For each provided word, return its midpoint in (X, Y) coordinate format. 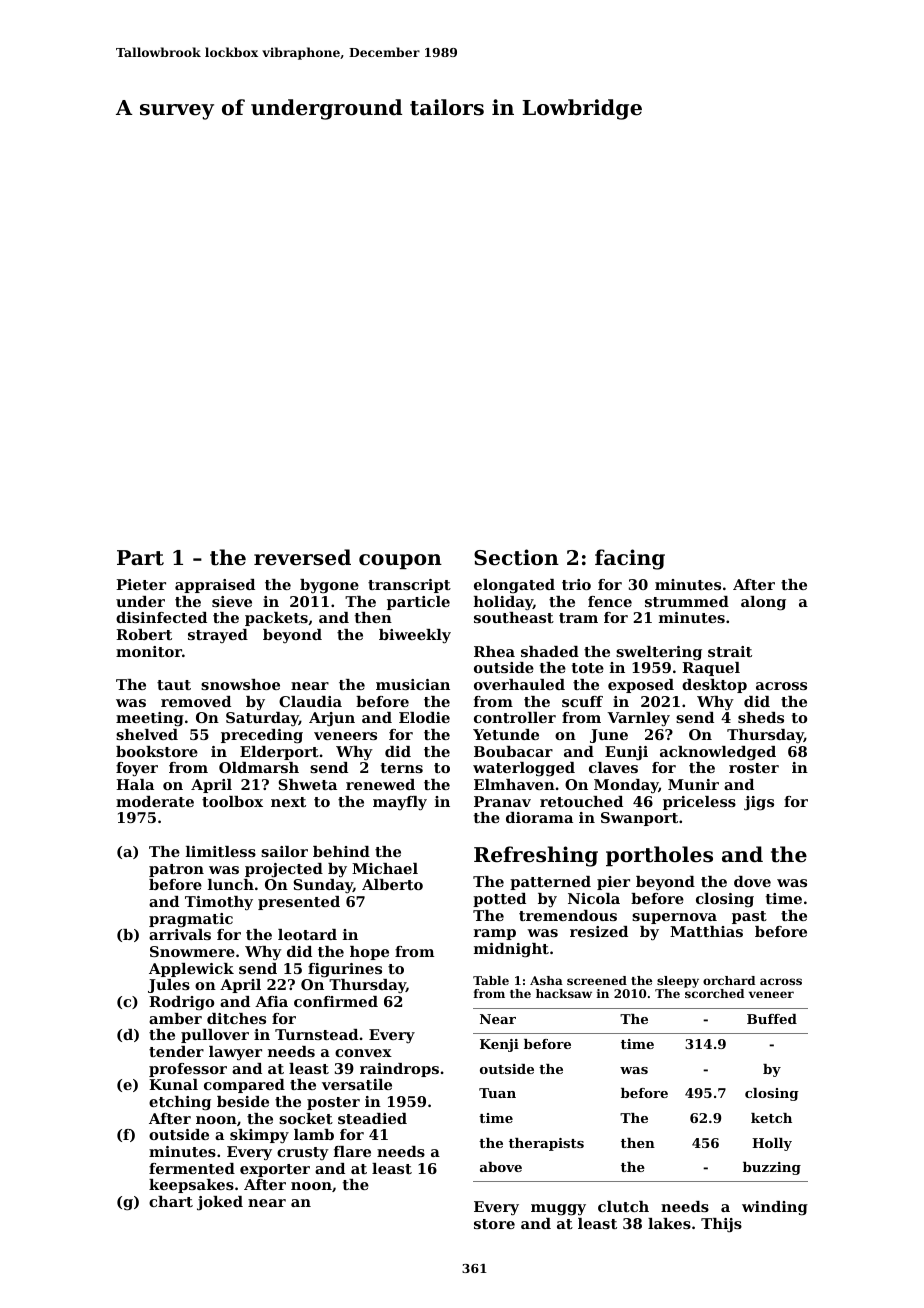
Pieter (141, 584)
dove (752, 881)
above (501, 1167)
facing (630, 559)
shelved (147, 734)
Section (516, 557)
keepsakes (191, 1186)
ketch (771, 1118)
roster (754, 768)
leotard (307, 934)
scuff (582, 701)
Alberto (392, 884)
